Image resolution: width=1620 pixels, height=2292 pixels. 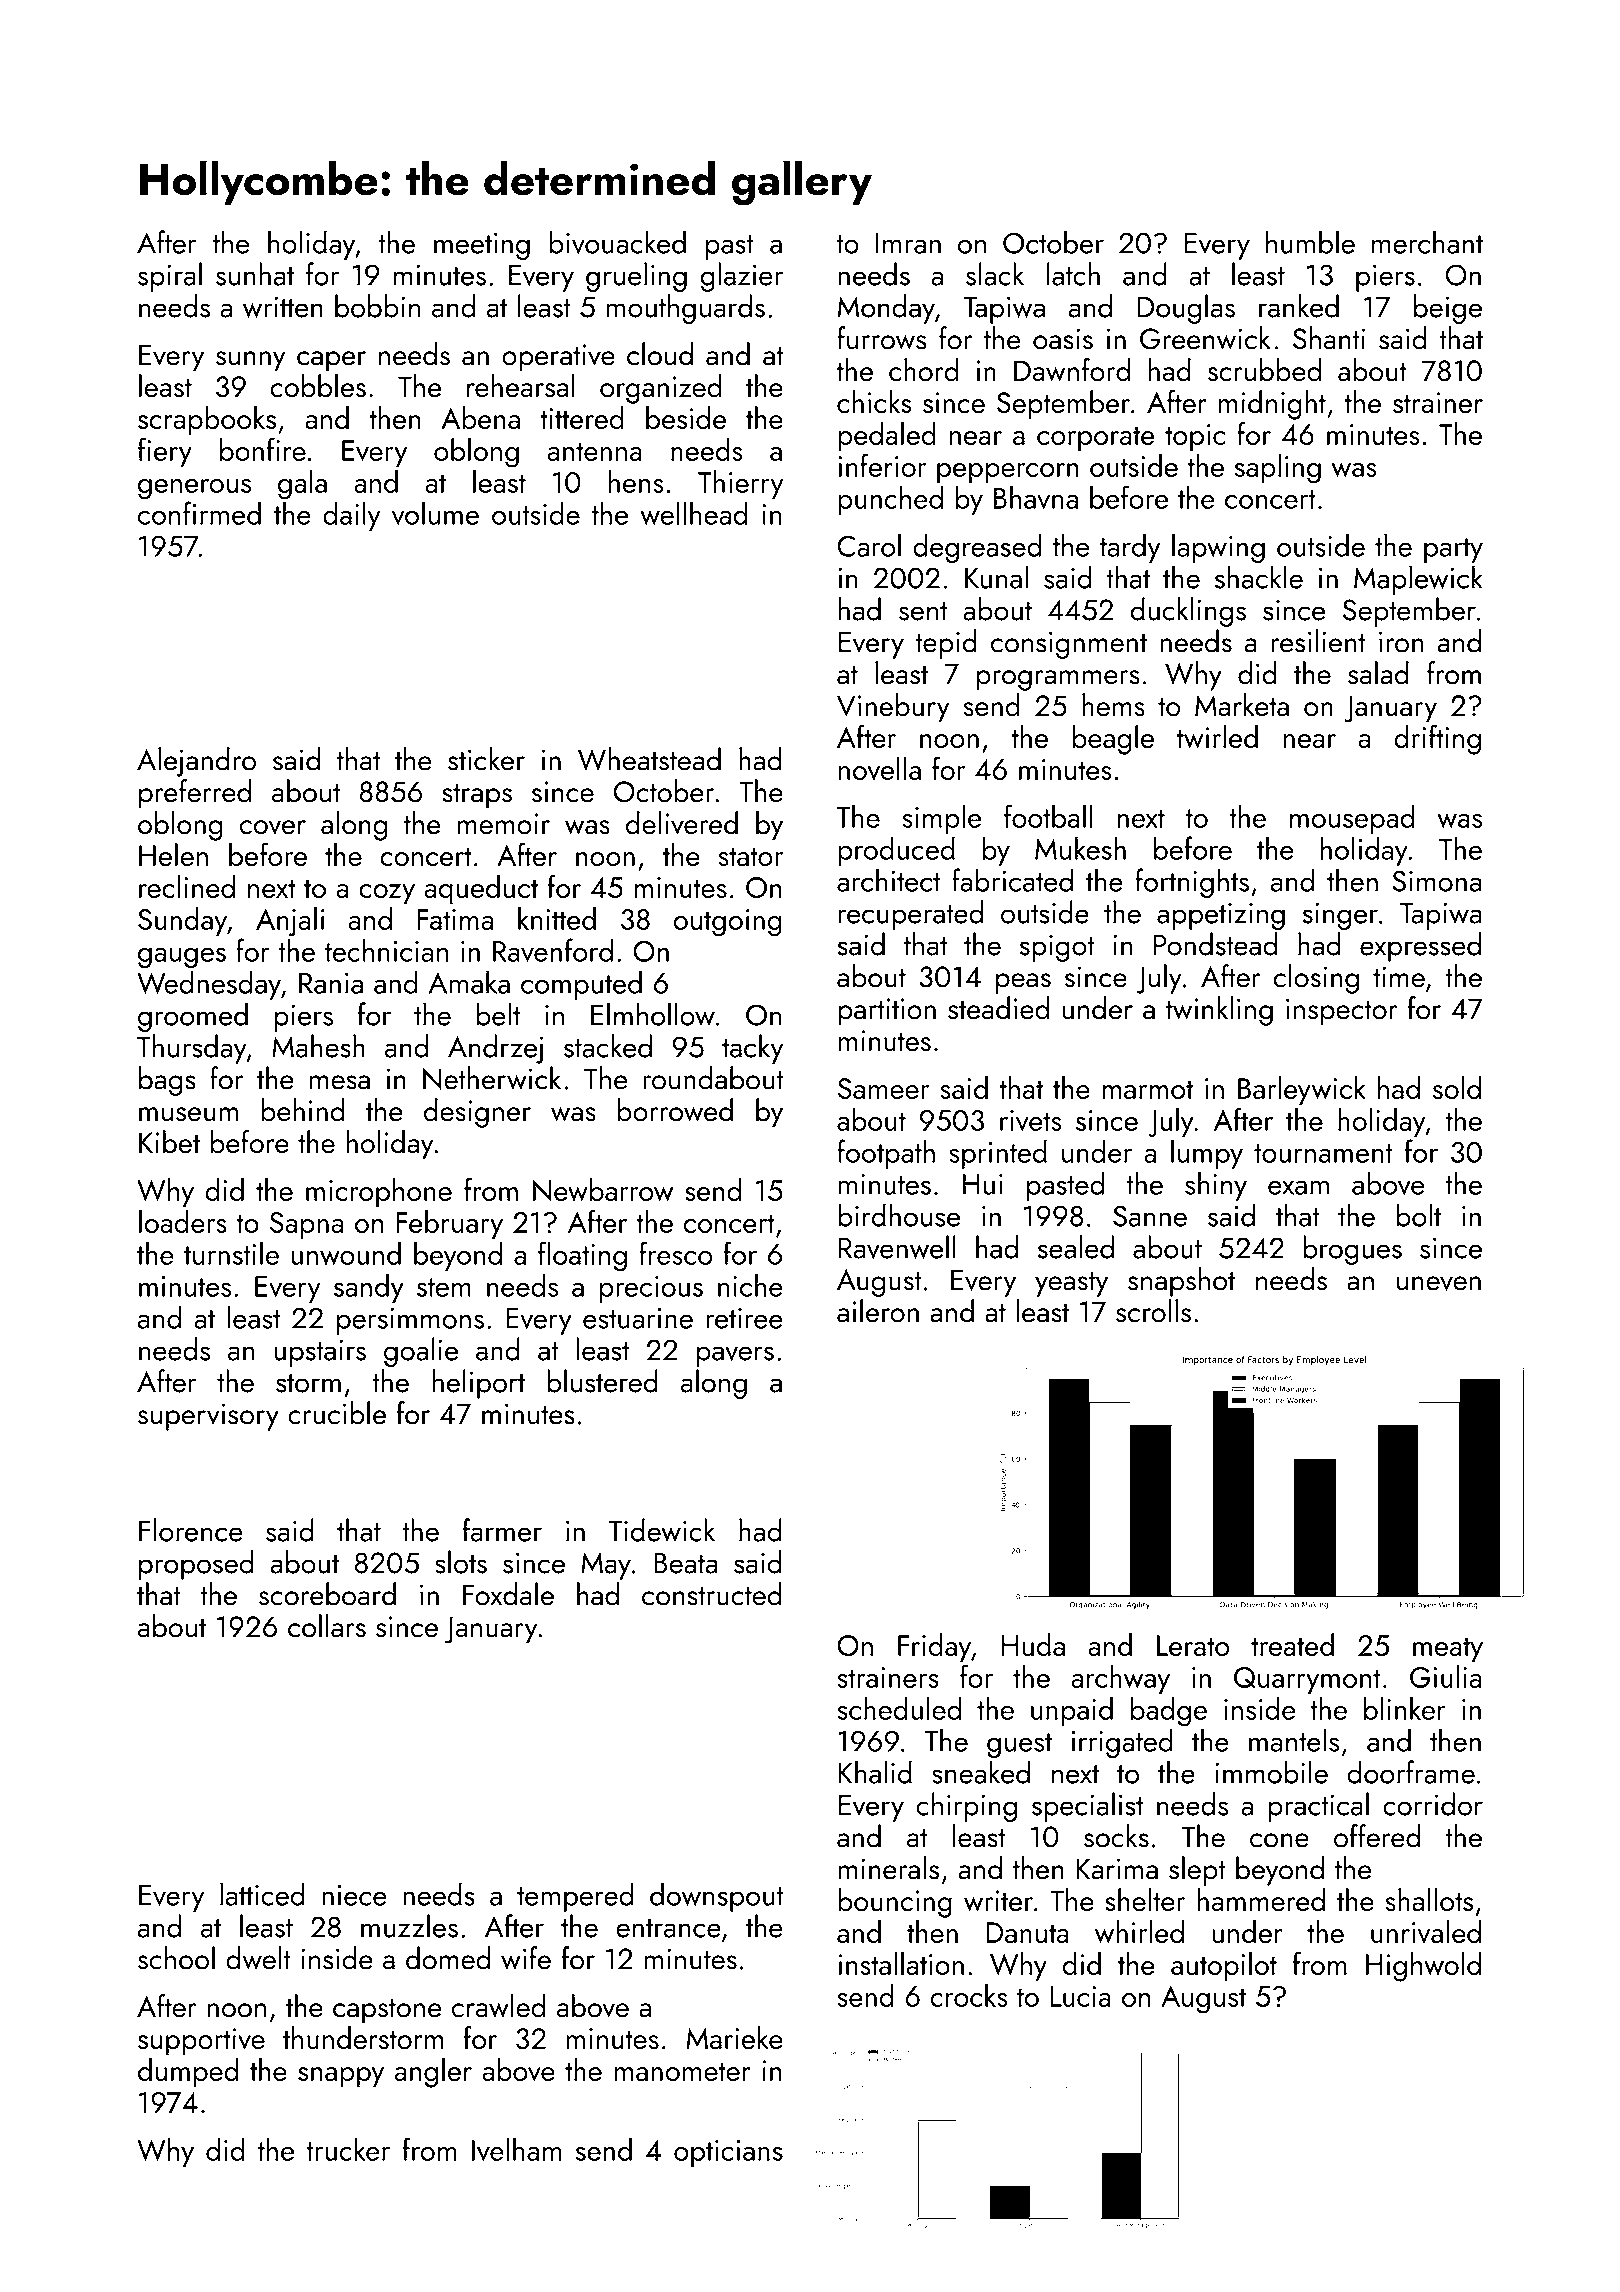 I want to click on proposed, so click(x=196, y=1565).
